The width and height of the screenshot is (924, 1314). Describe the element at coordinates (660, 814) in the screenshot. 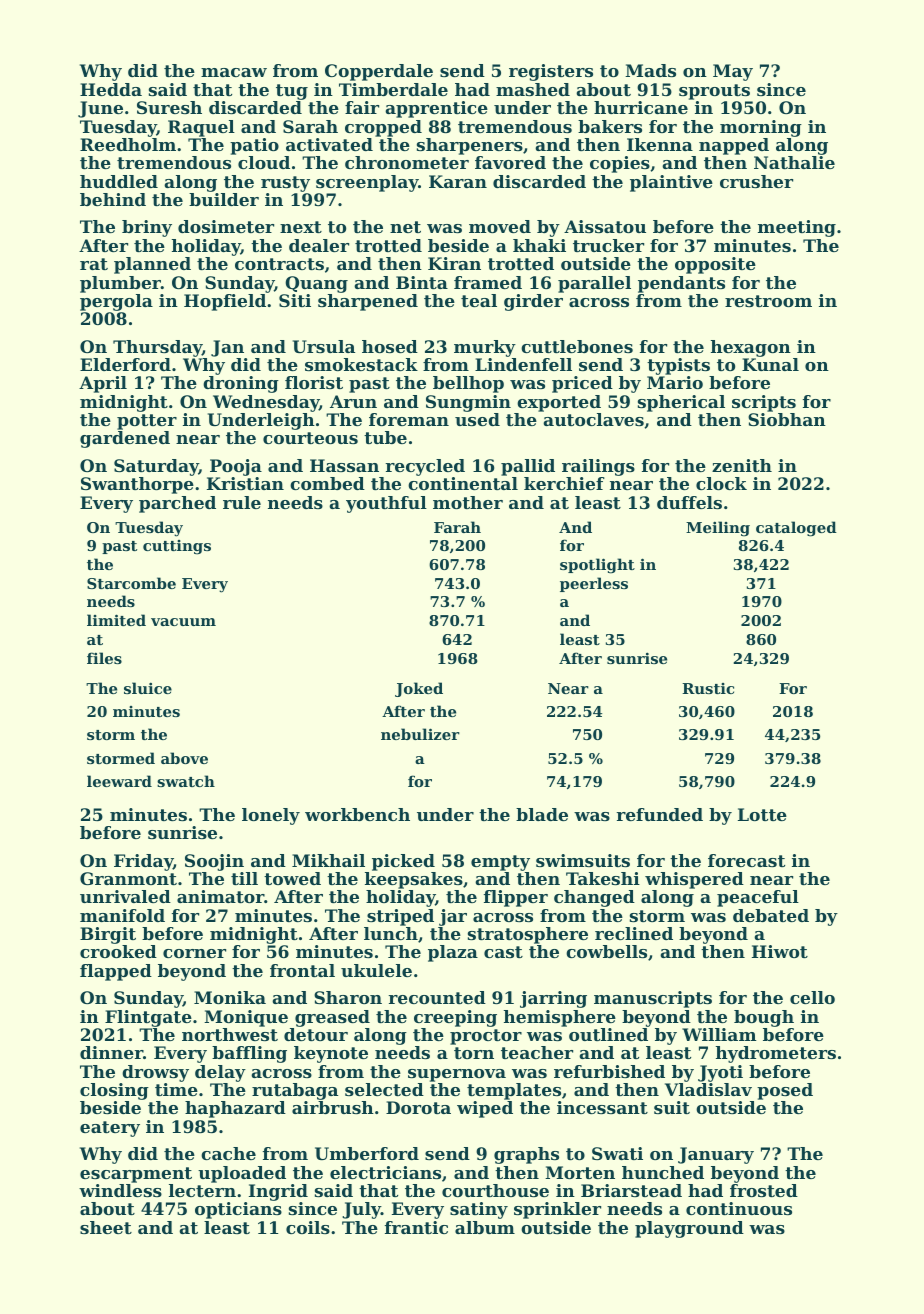

I see `refunded` at that location.
